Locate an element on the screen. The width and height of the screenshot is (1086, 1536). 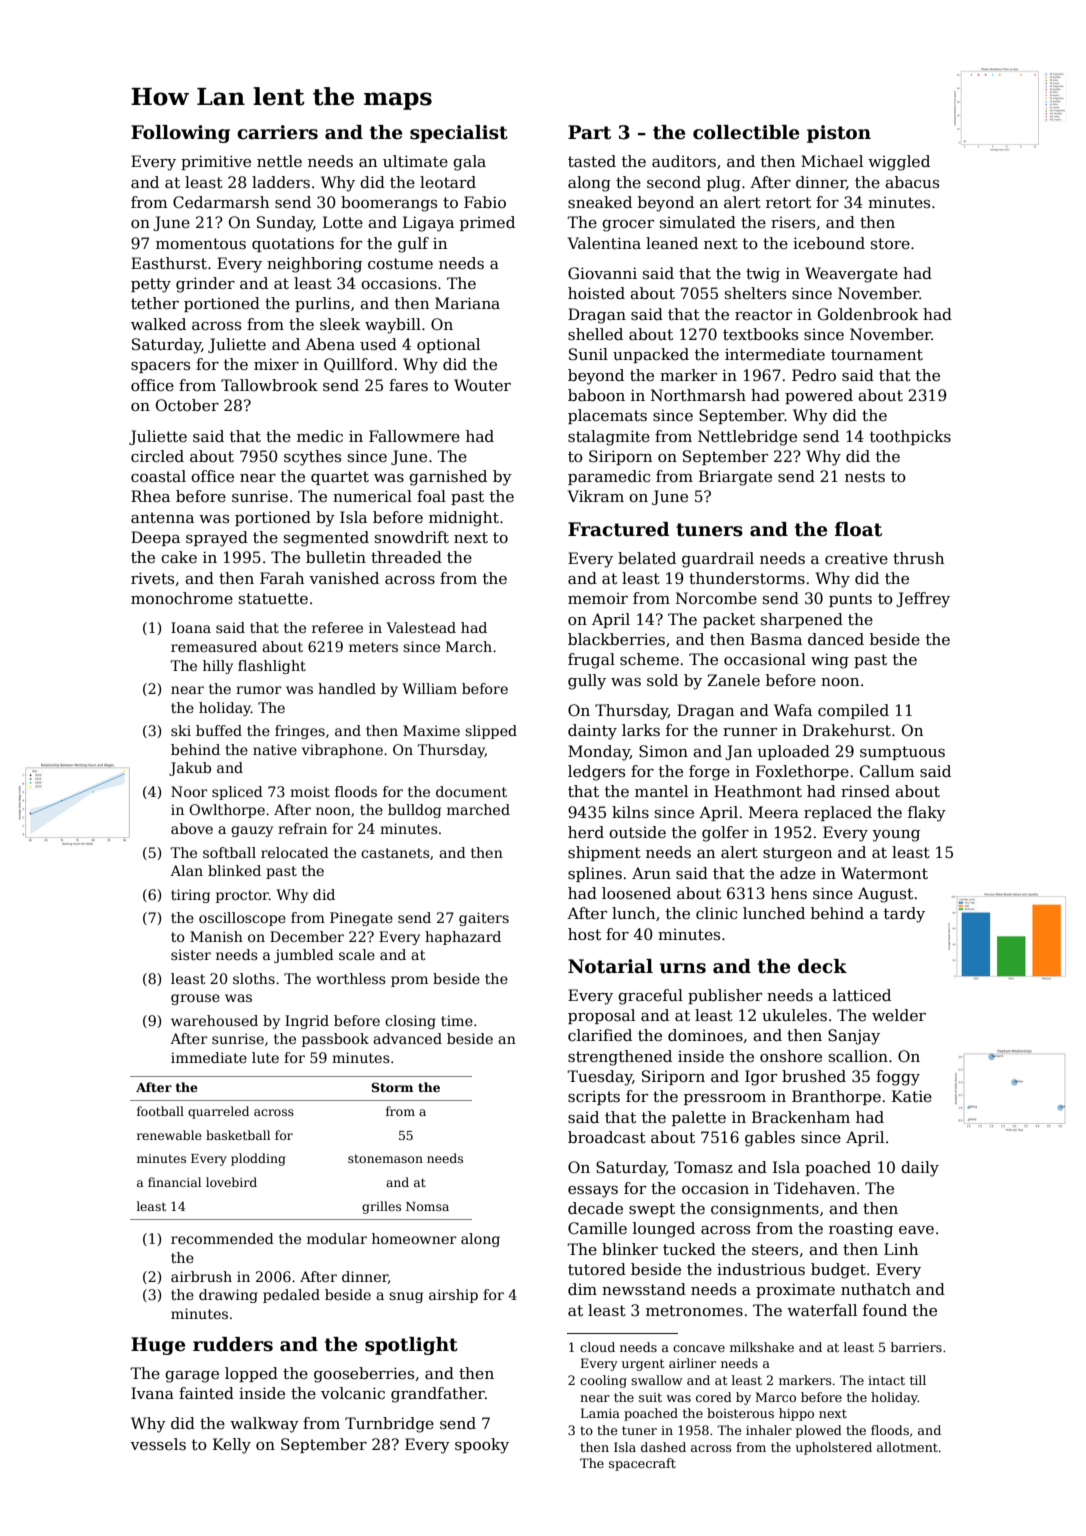
tiring is located at coordinates (190, 896).
